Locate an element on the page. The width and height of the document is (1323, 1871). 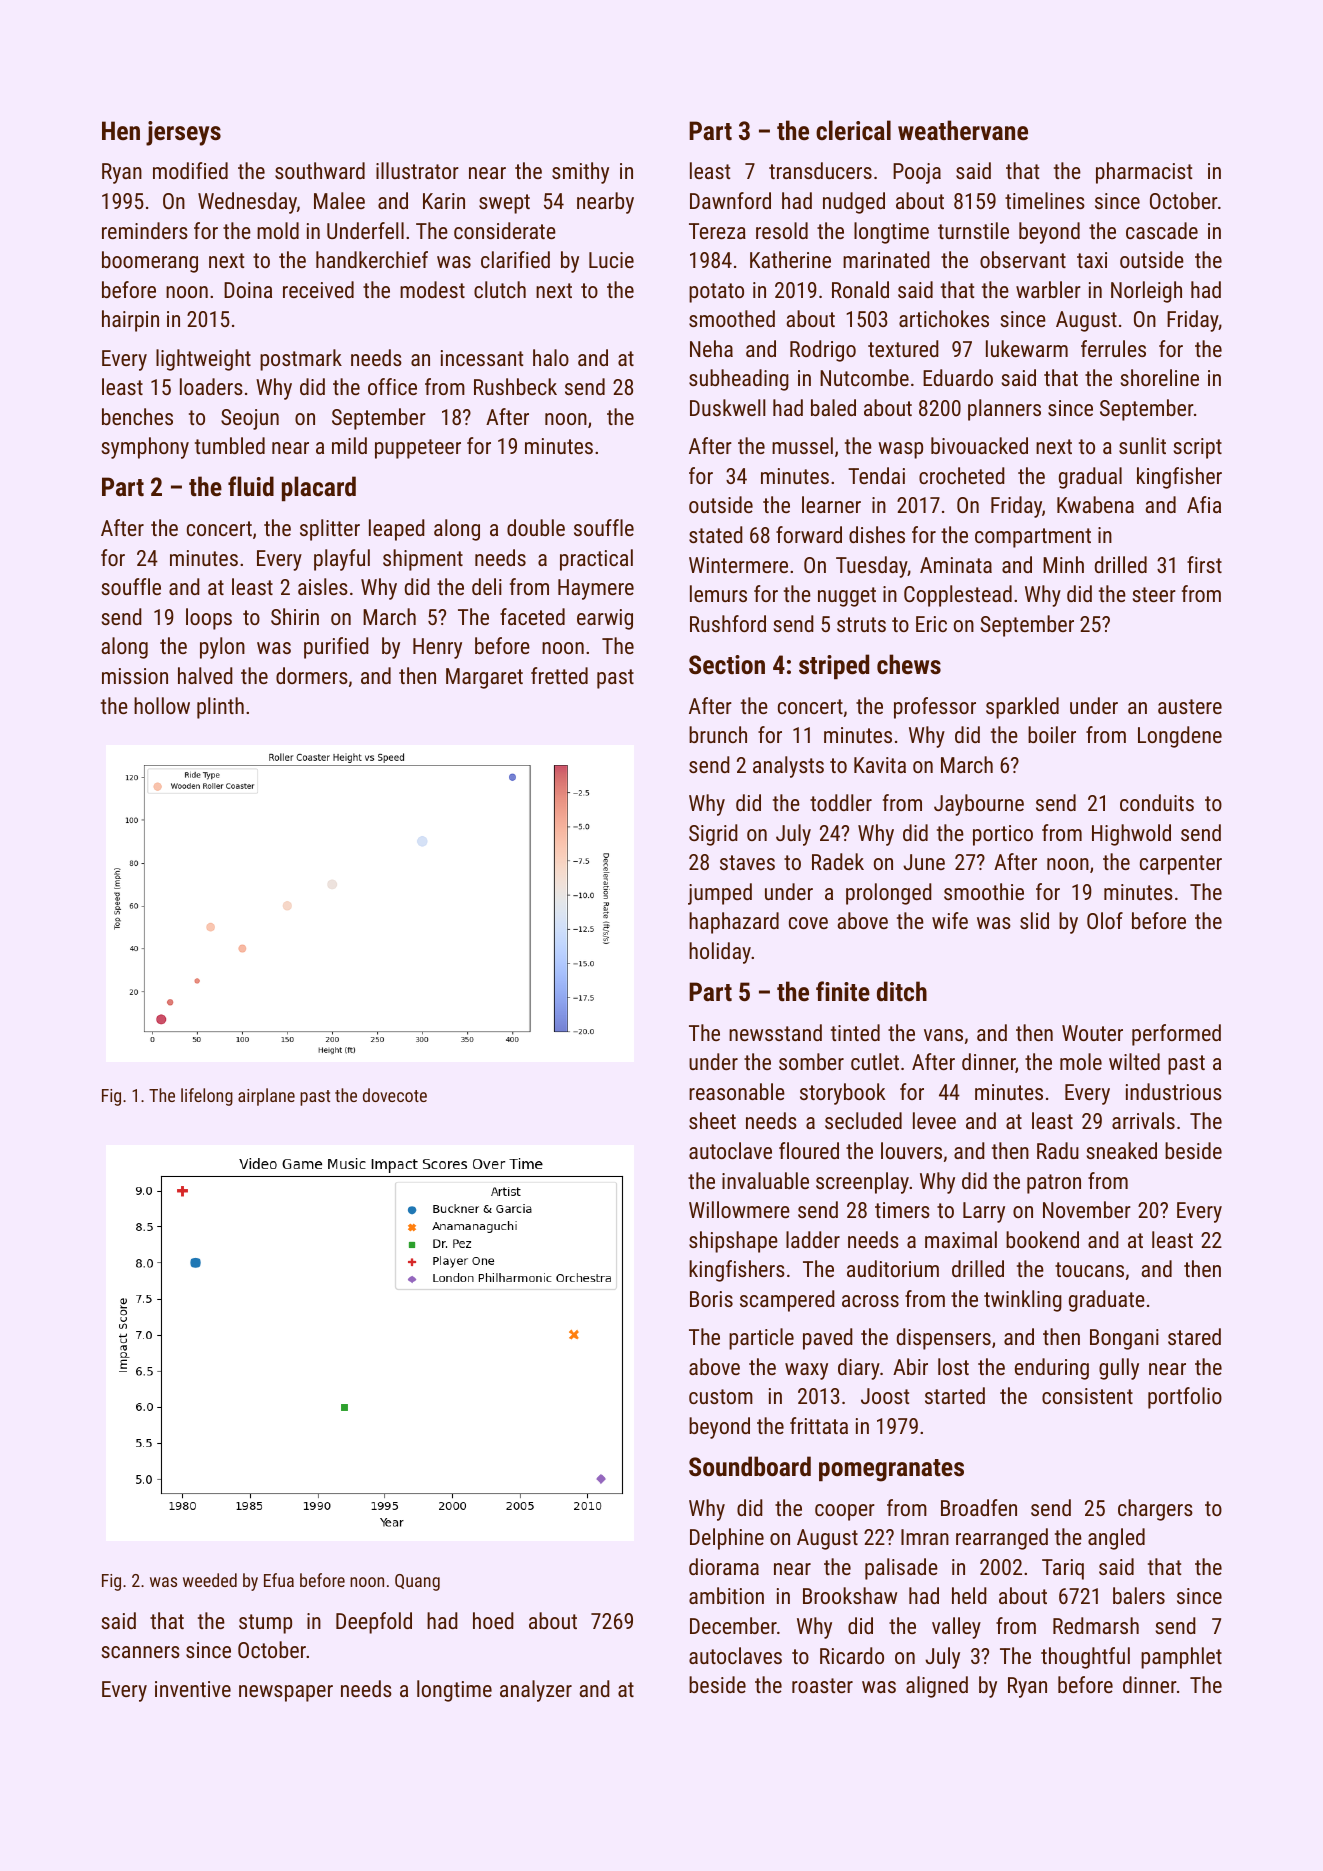
Minh is located at coordinates (1063, 564).
